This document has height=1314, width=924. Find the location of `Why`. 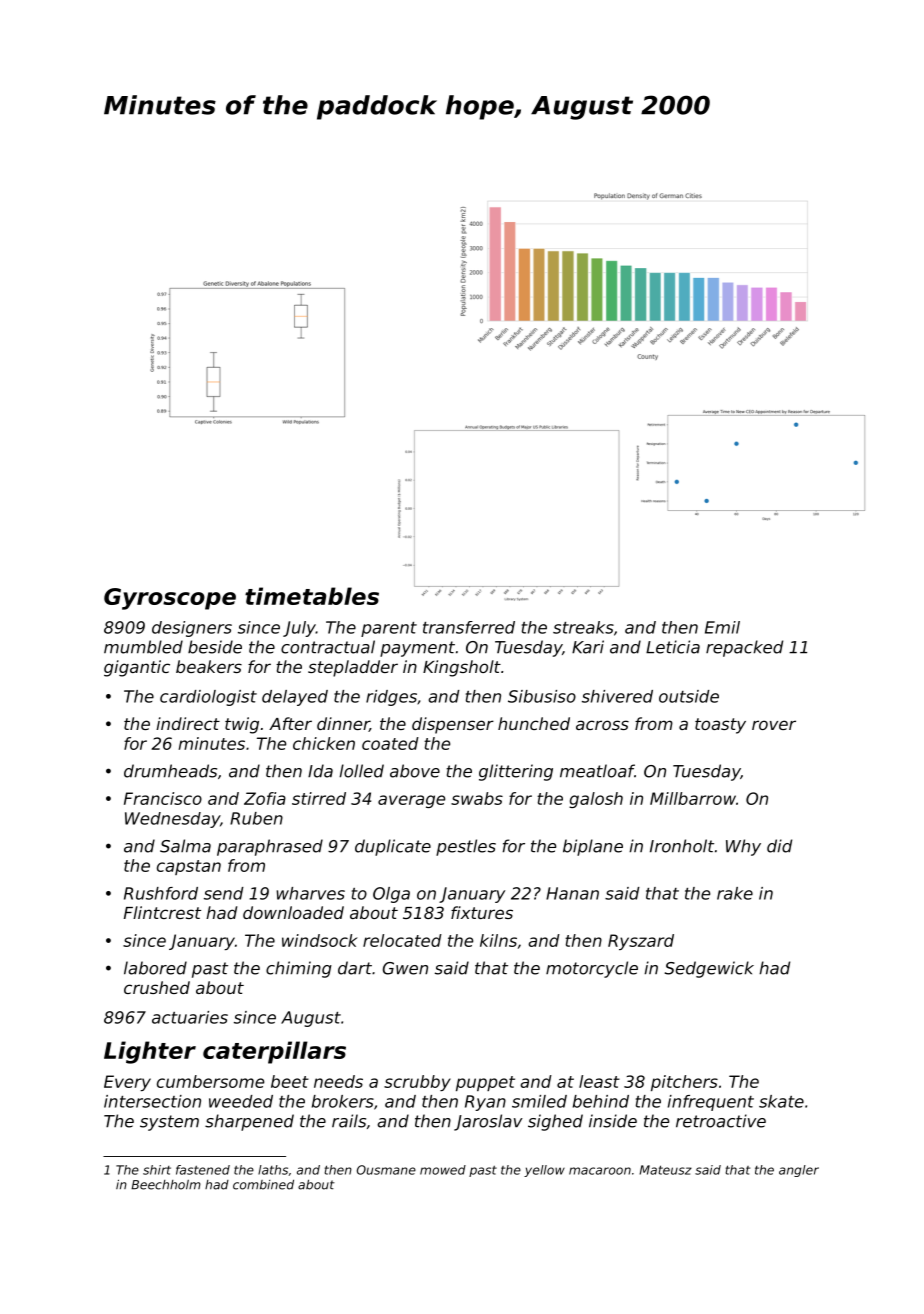

Why is located at coordinates (743, 847).
